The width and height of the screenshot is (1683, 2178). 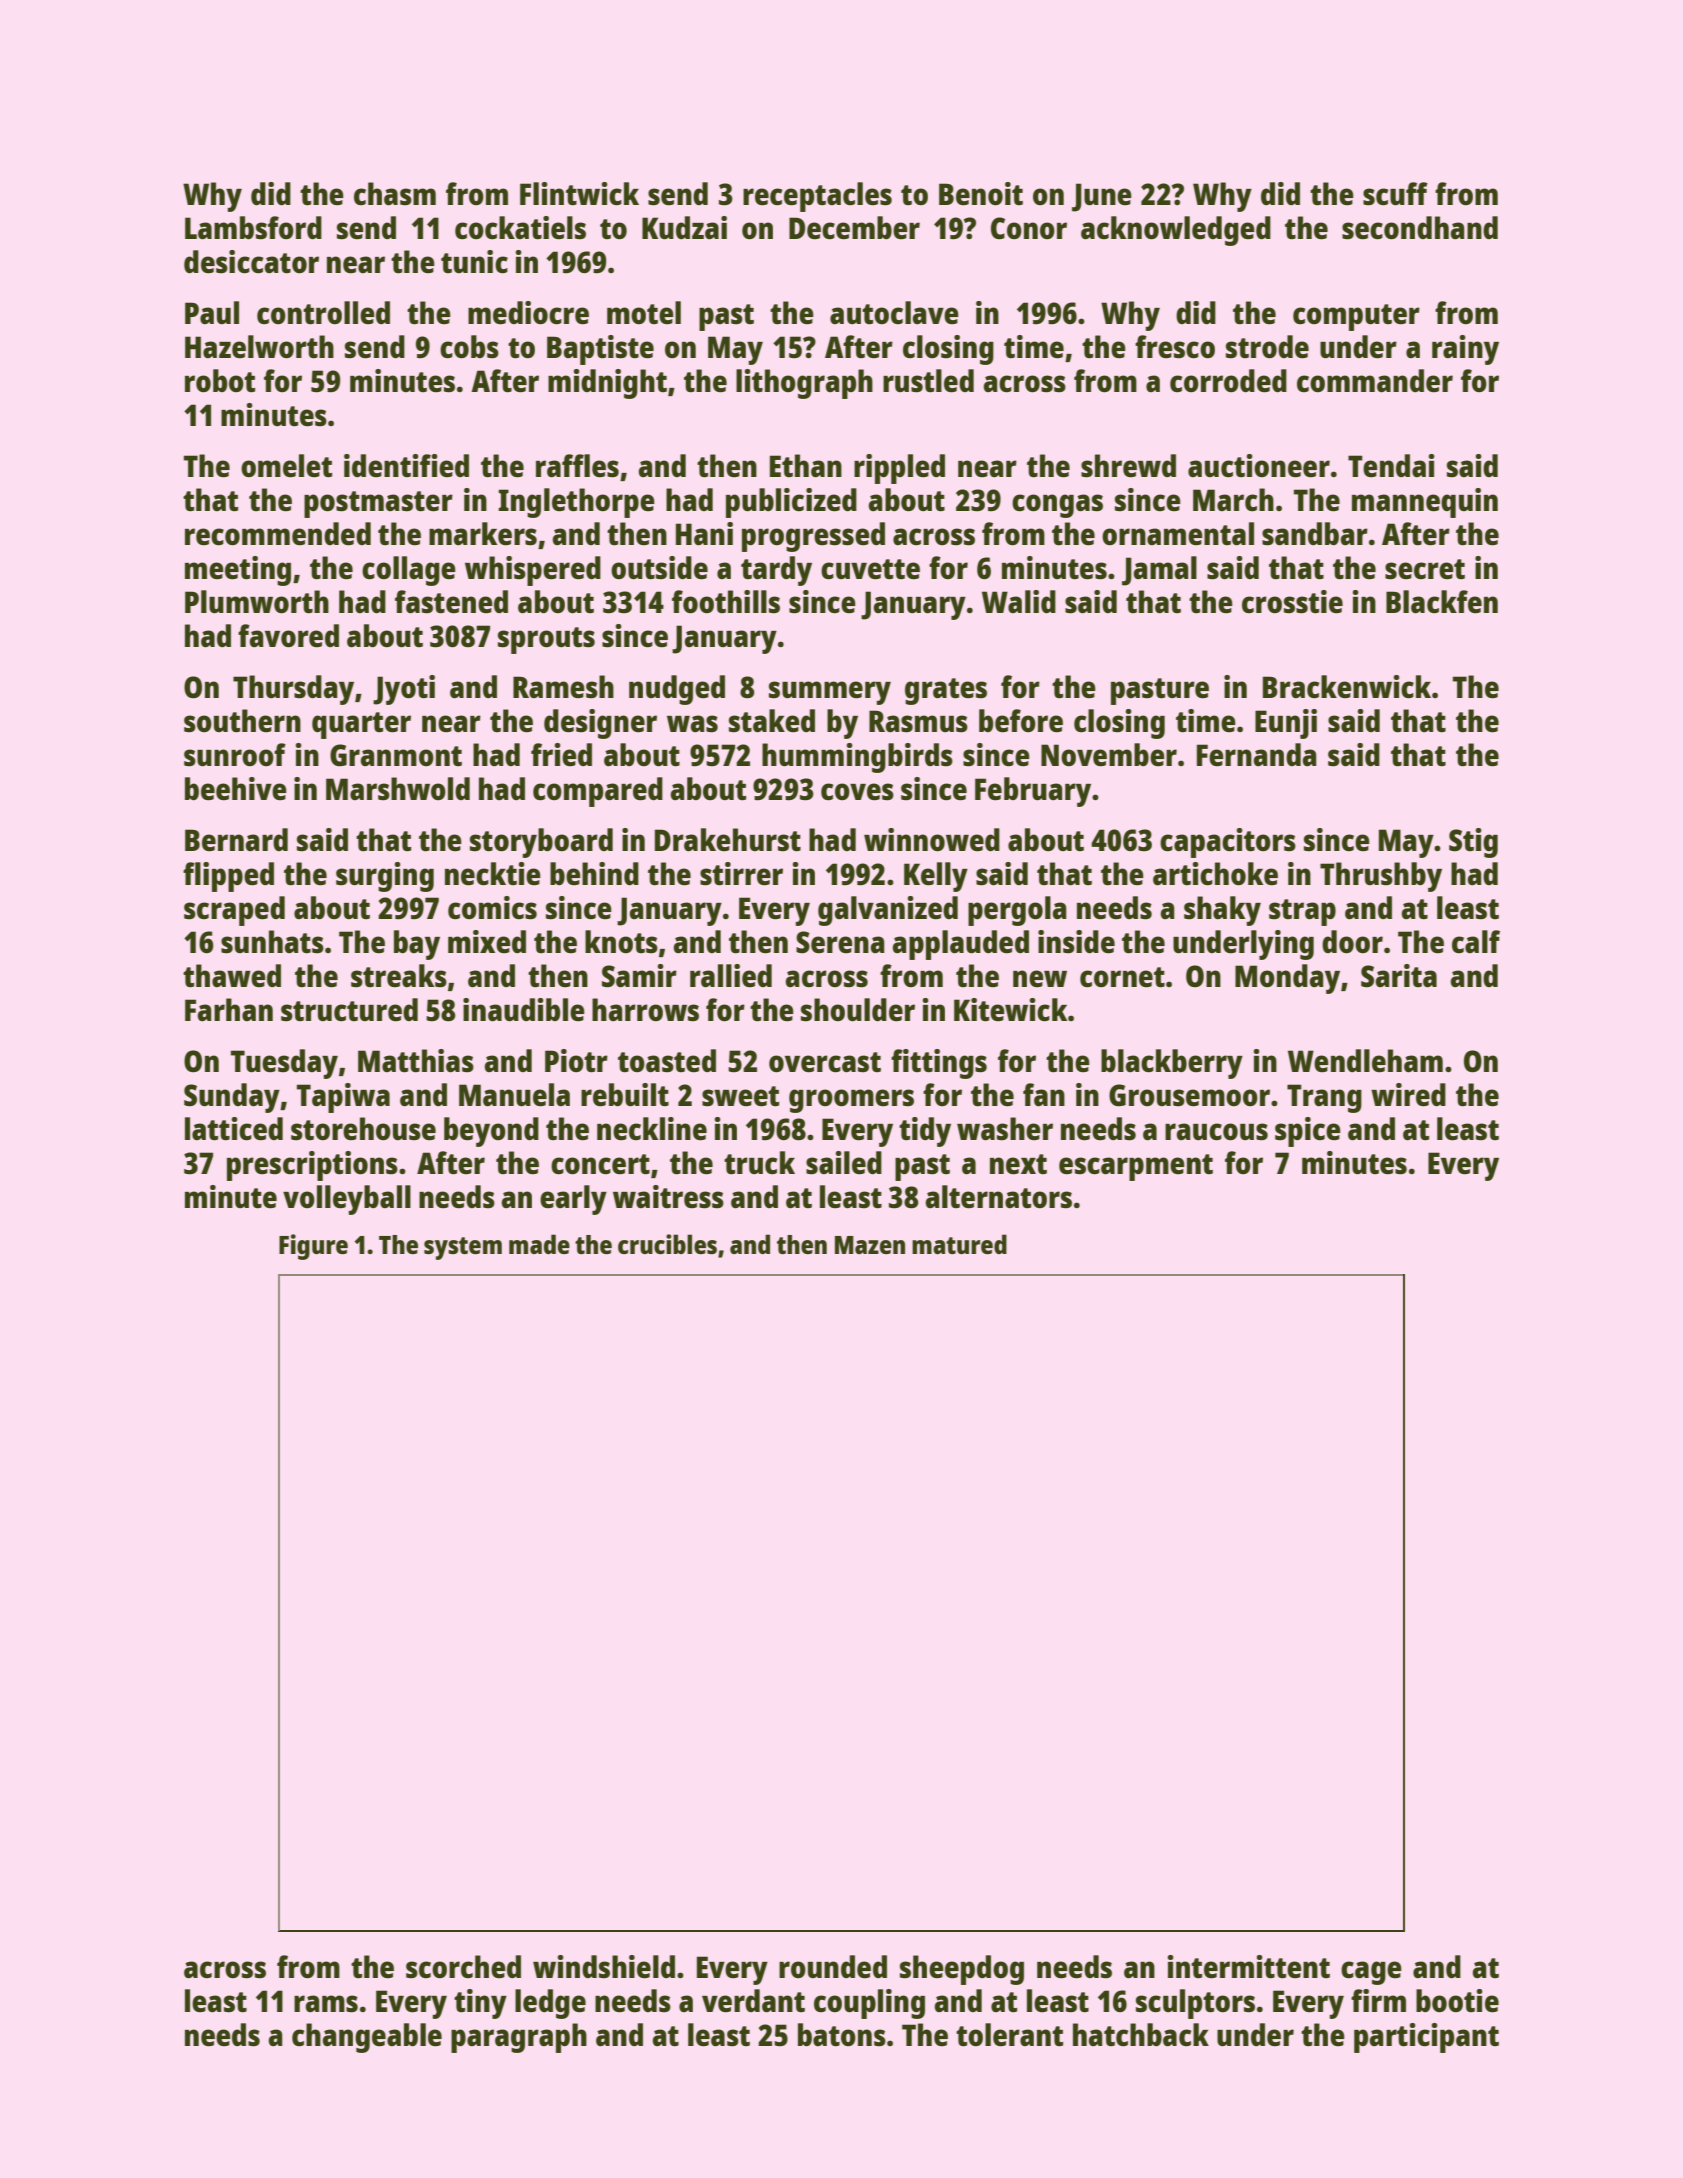 What do you see at coordinates (959, 1244) in the screenshot?
I see `matured` at bounding box center [959, 1244].
